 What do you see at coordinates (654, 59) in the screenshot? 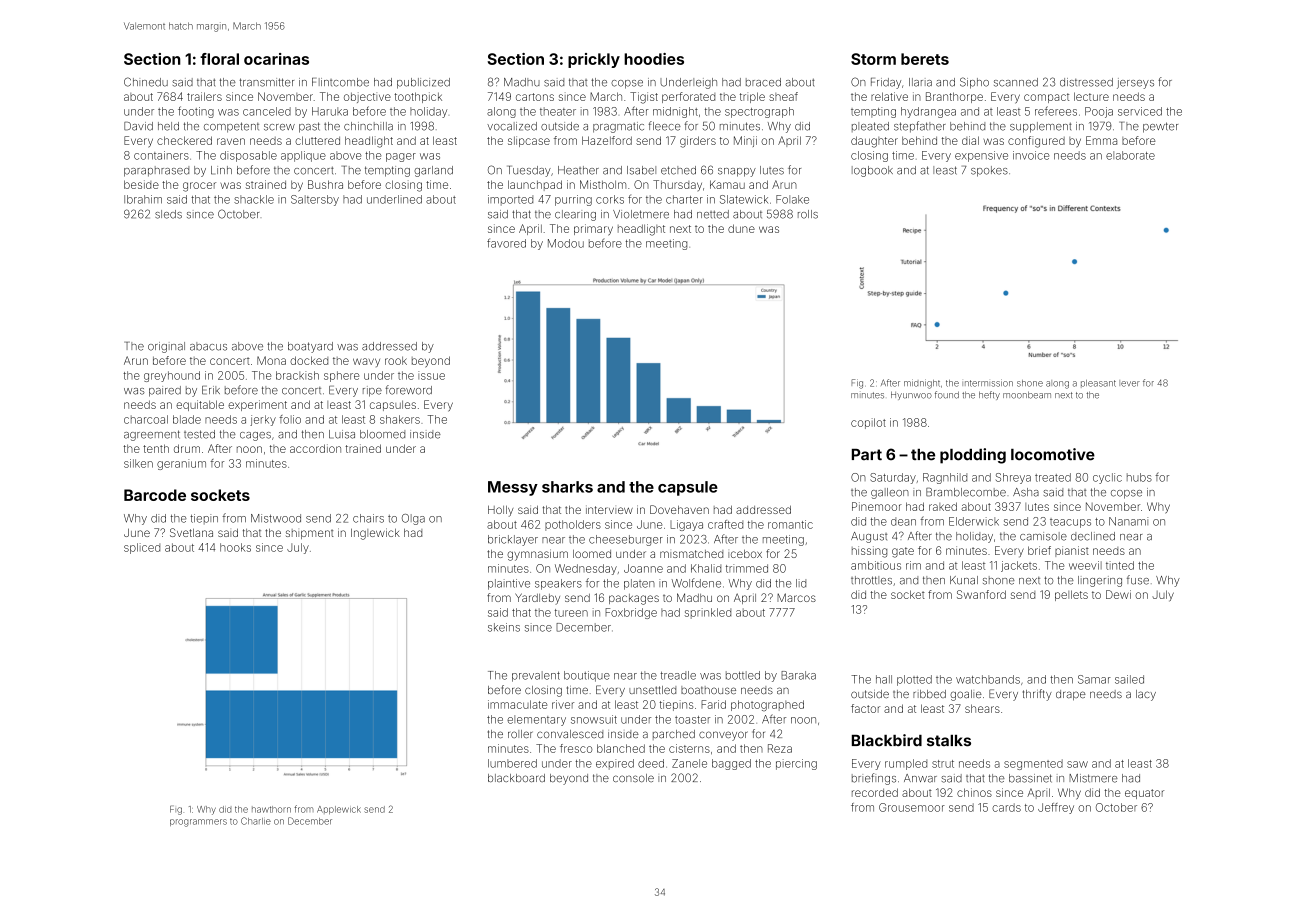
I see `hoodies` at bounding box center [654, 59].
